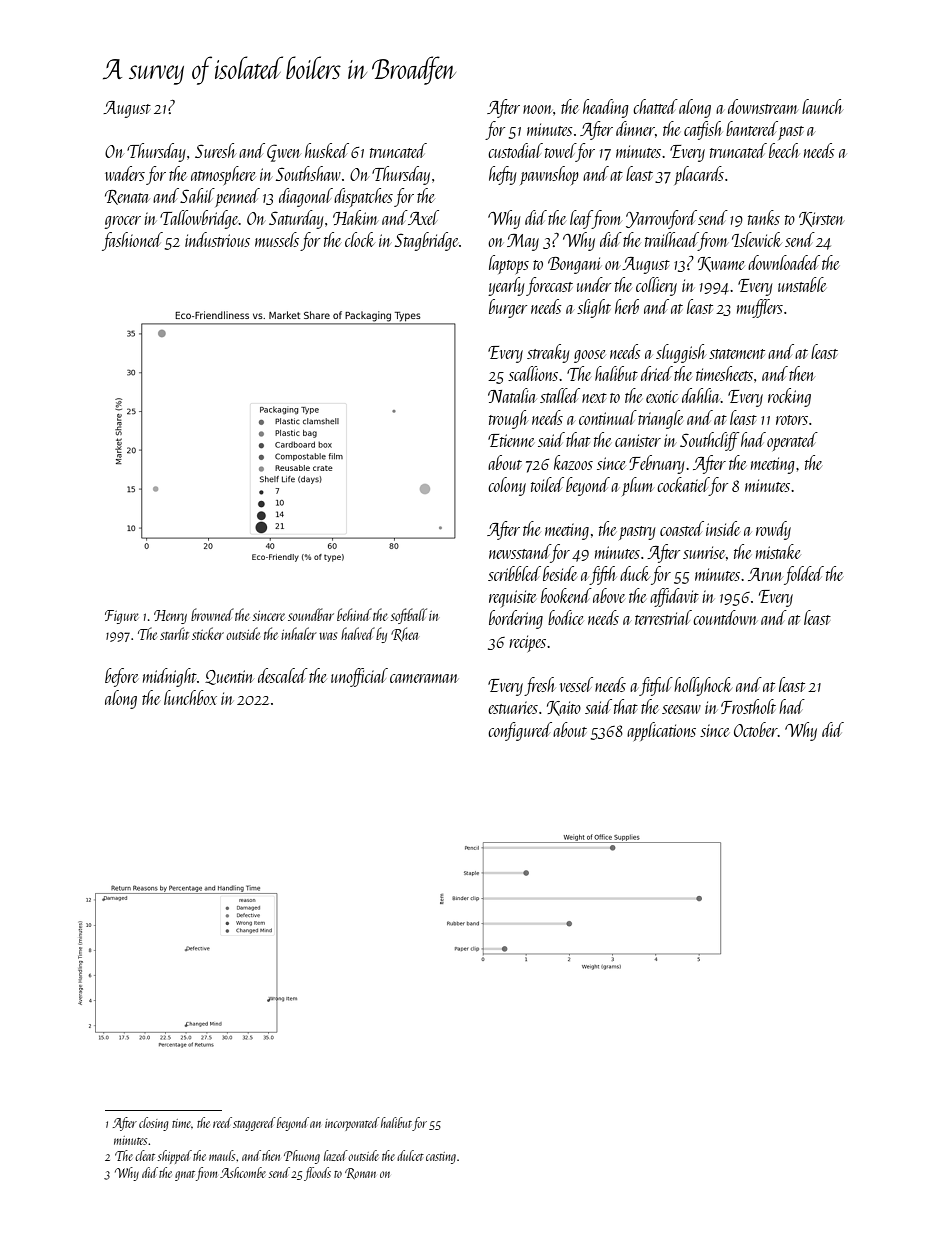 The height and width of the document is (1233, 952). I want to click on soundbar, so click(311, 614).
